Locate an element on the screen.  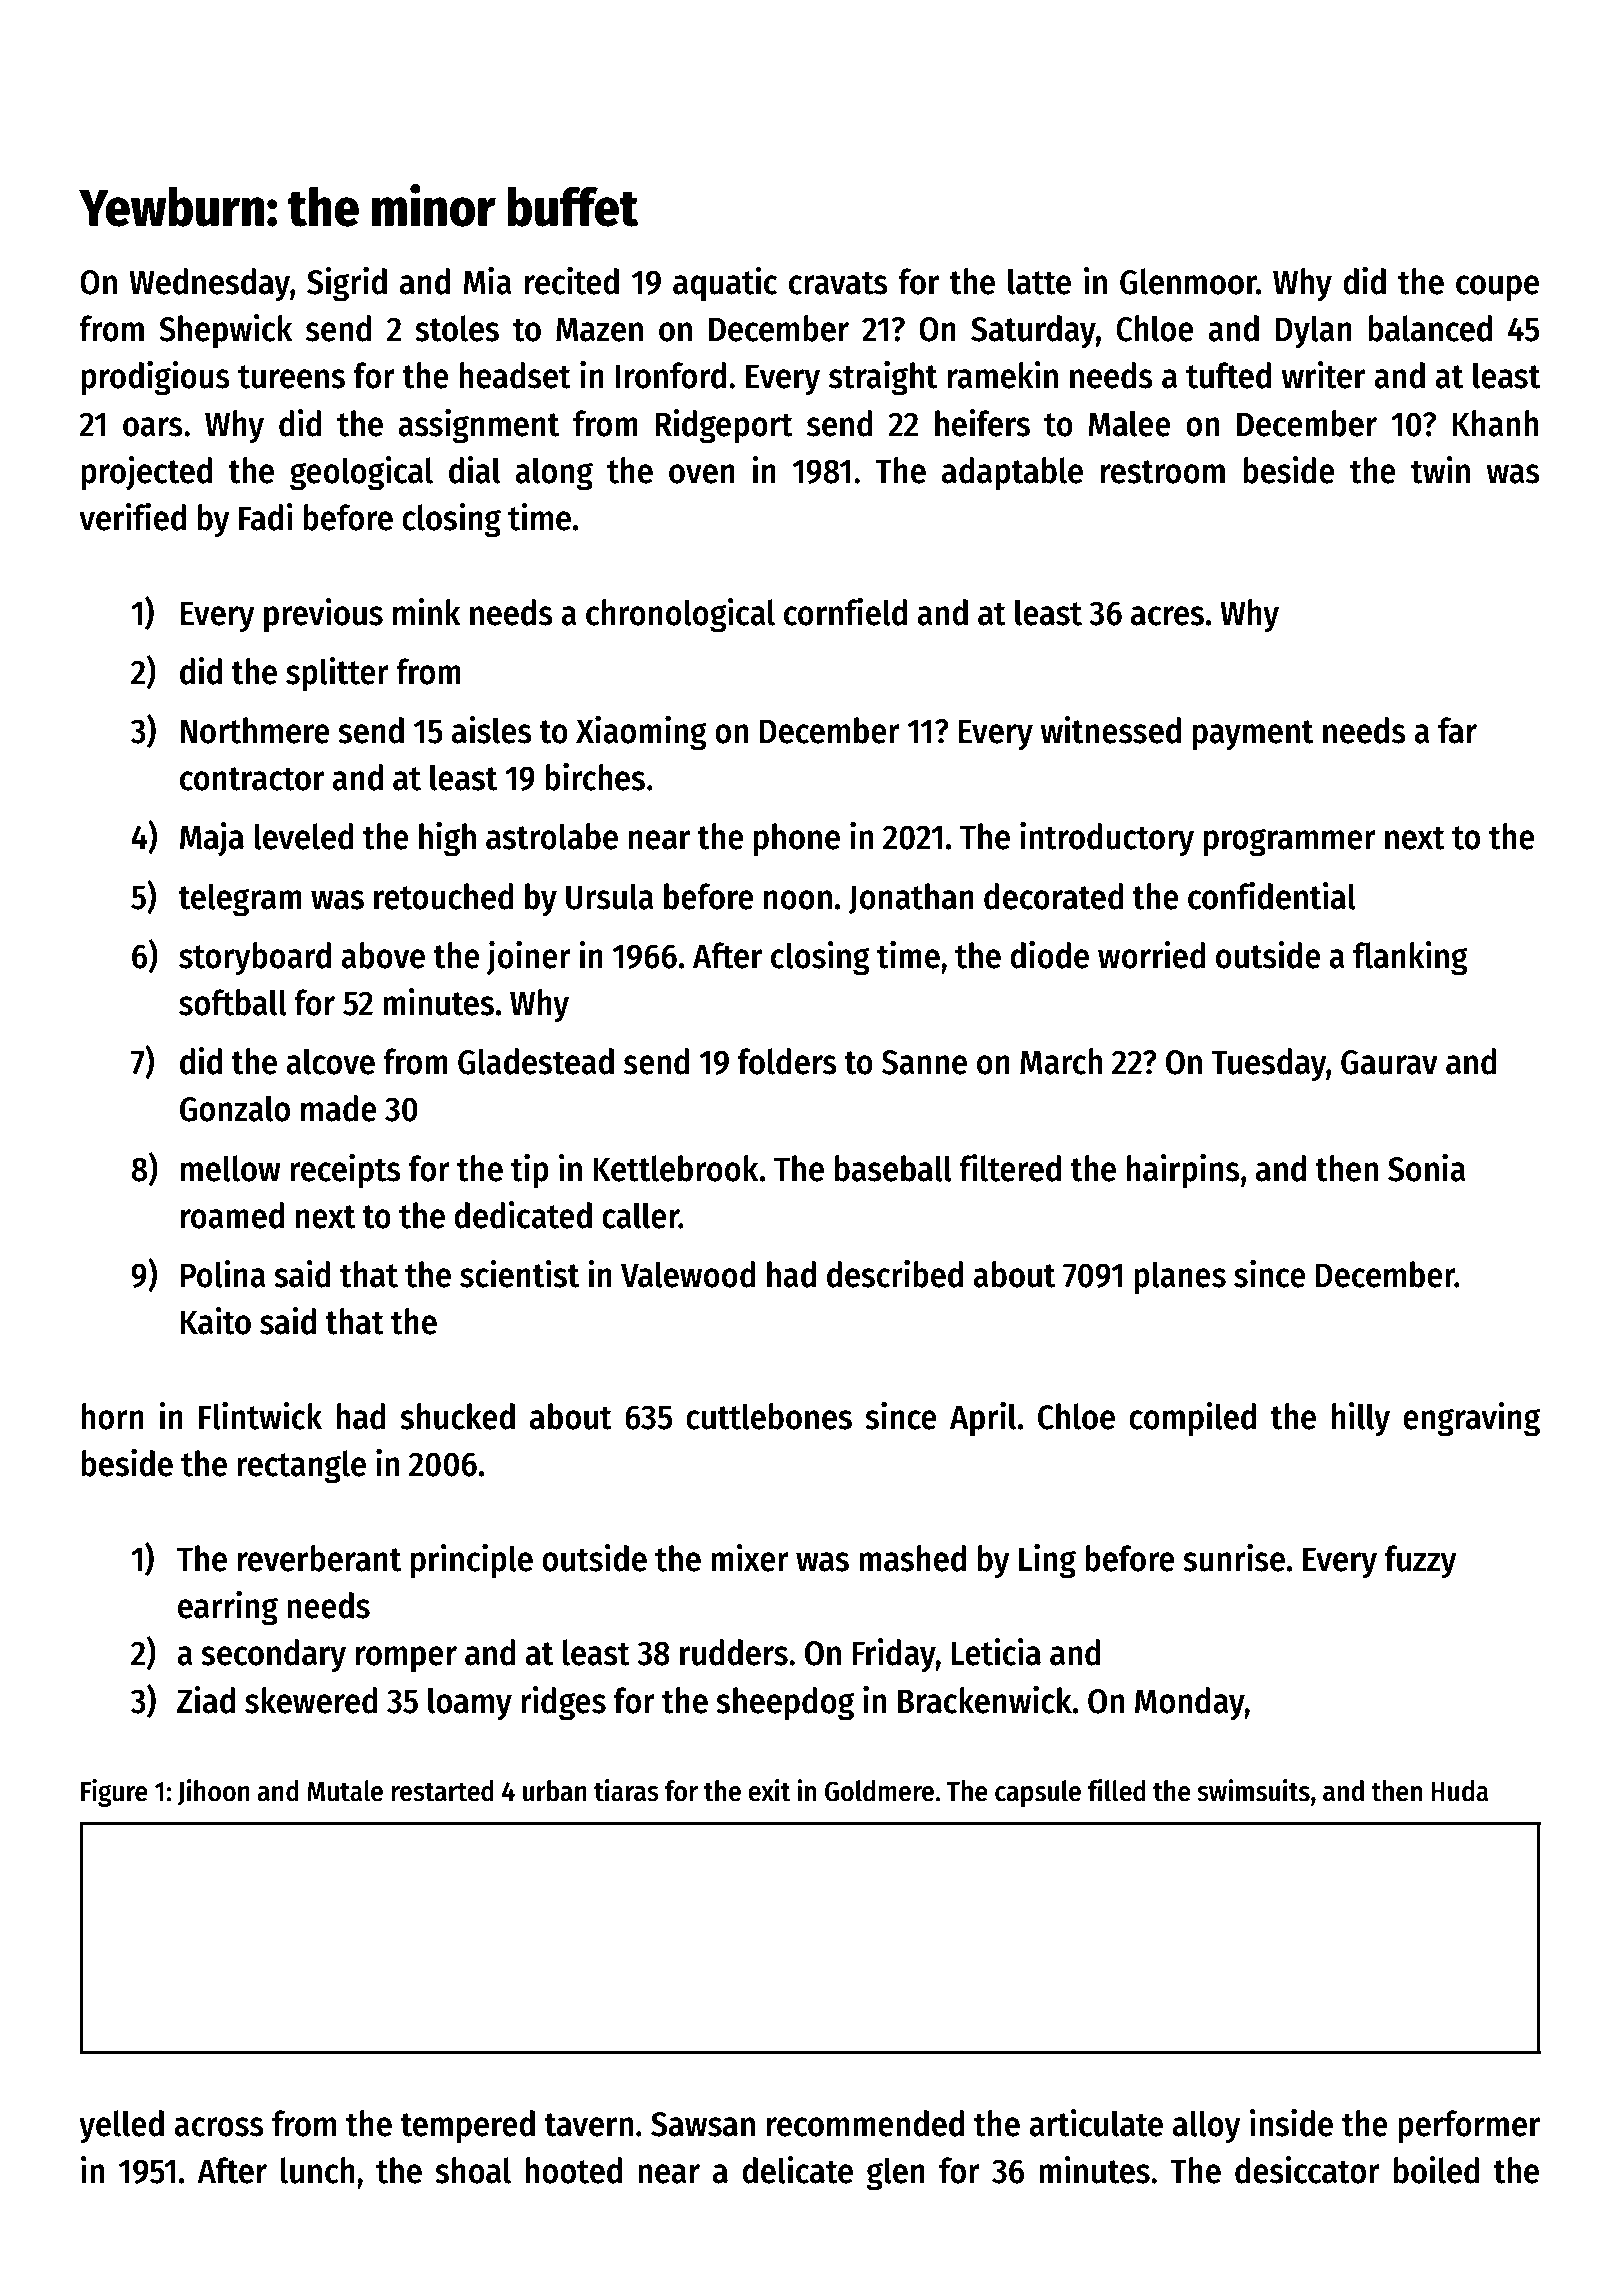
prodigious is located at coordinates (155, 378).
